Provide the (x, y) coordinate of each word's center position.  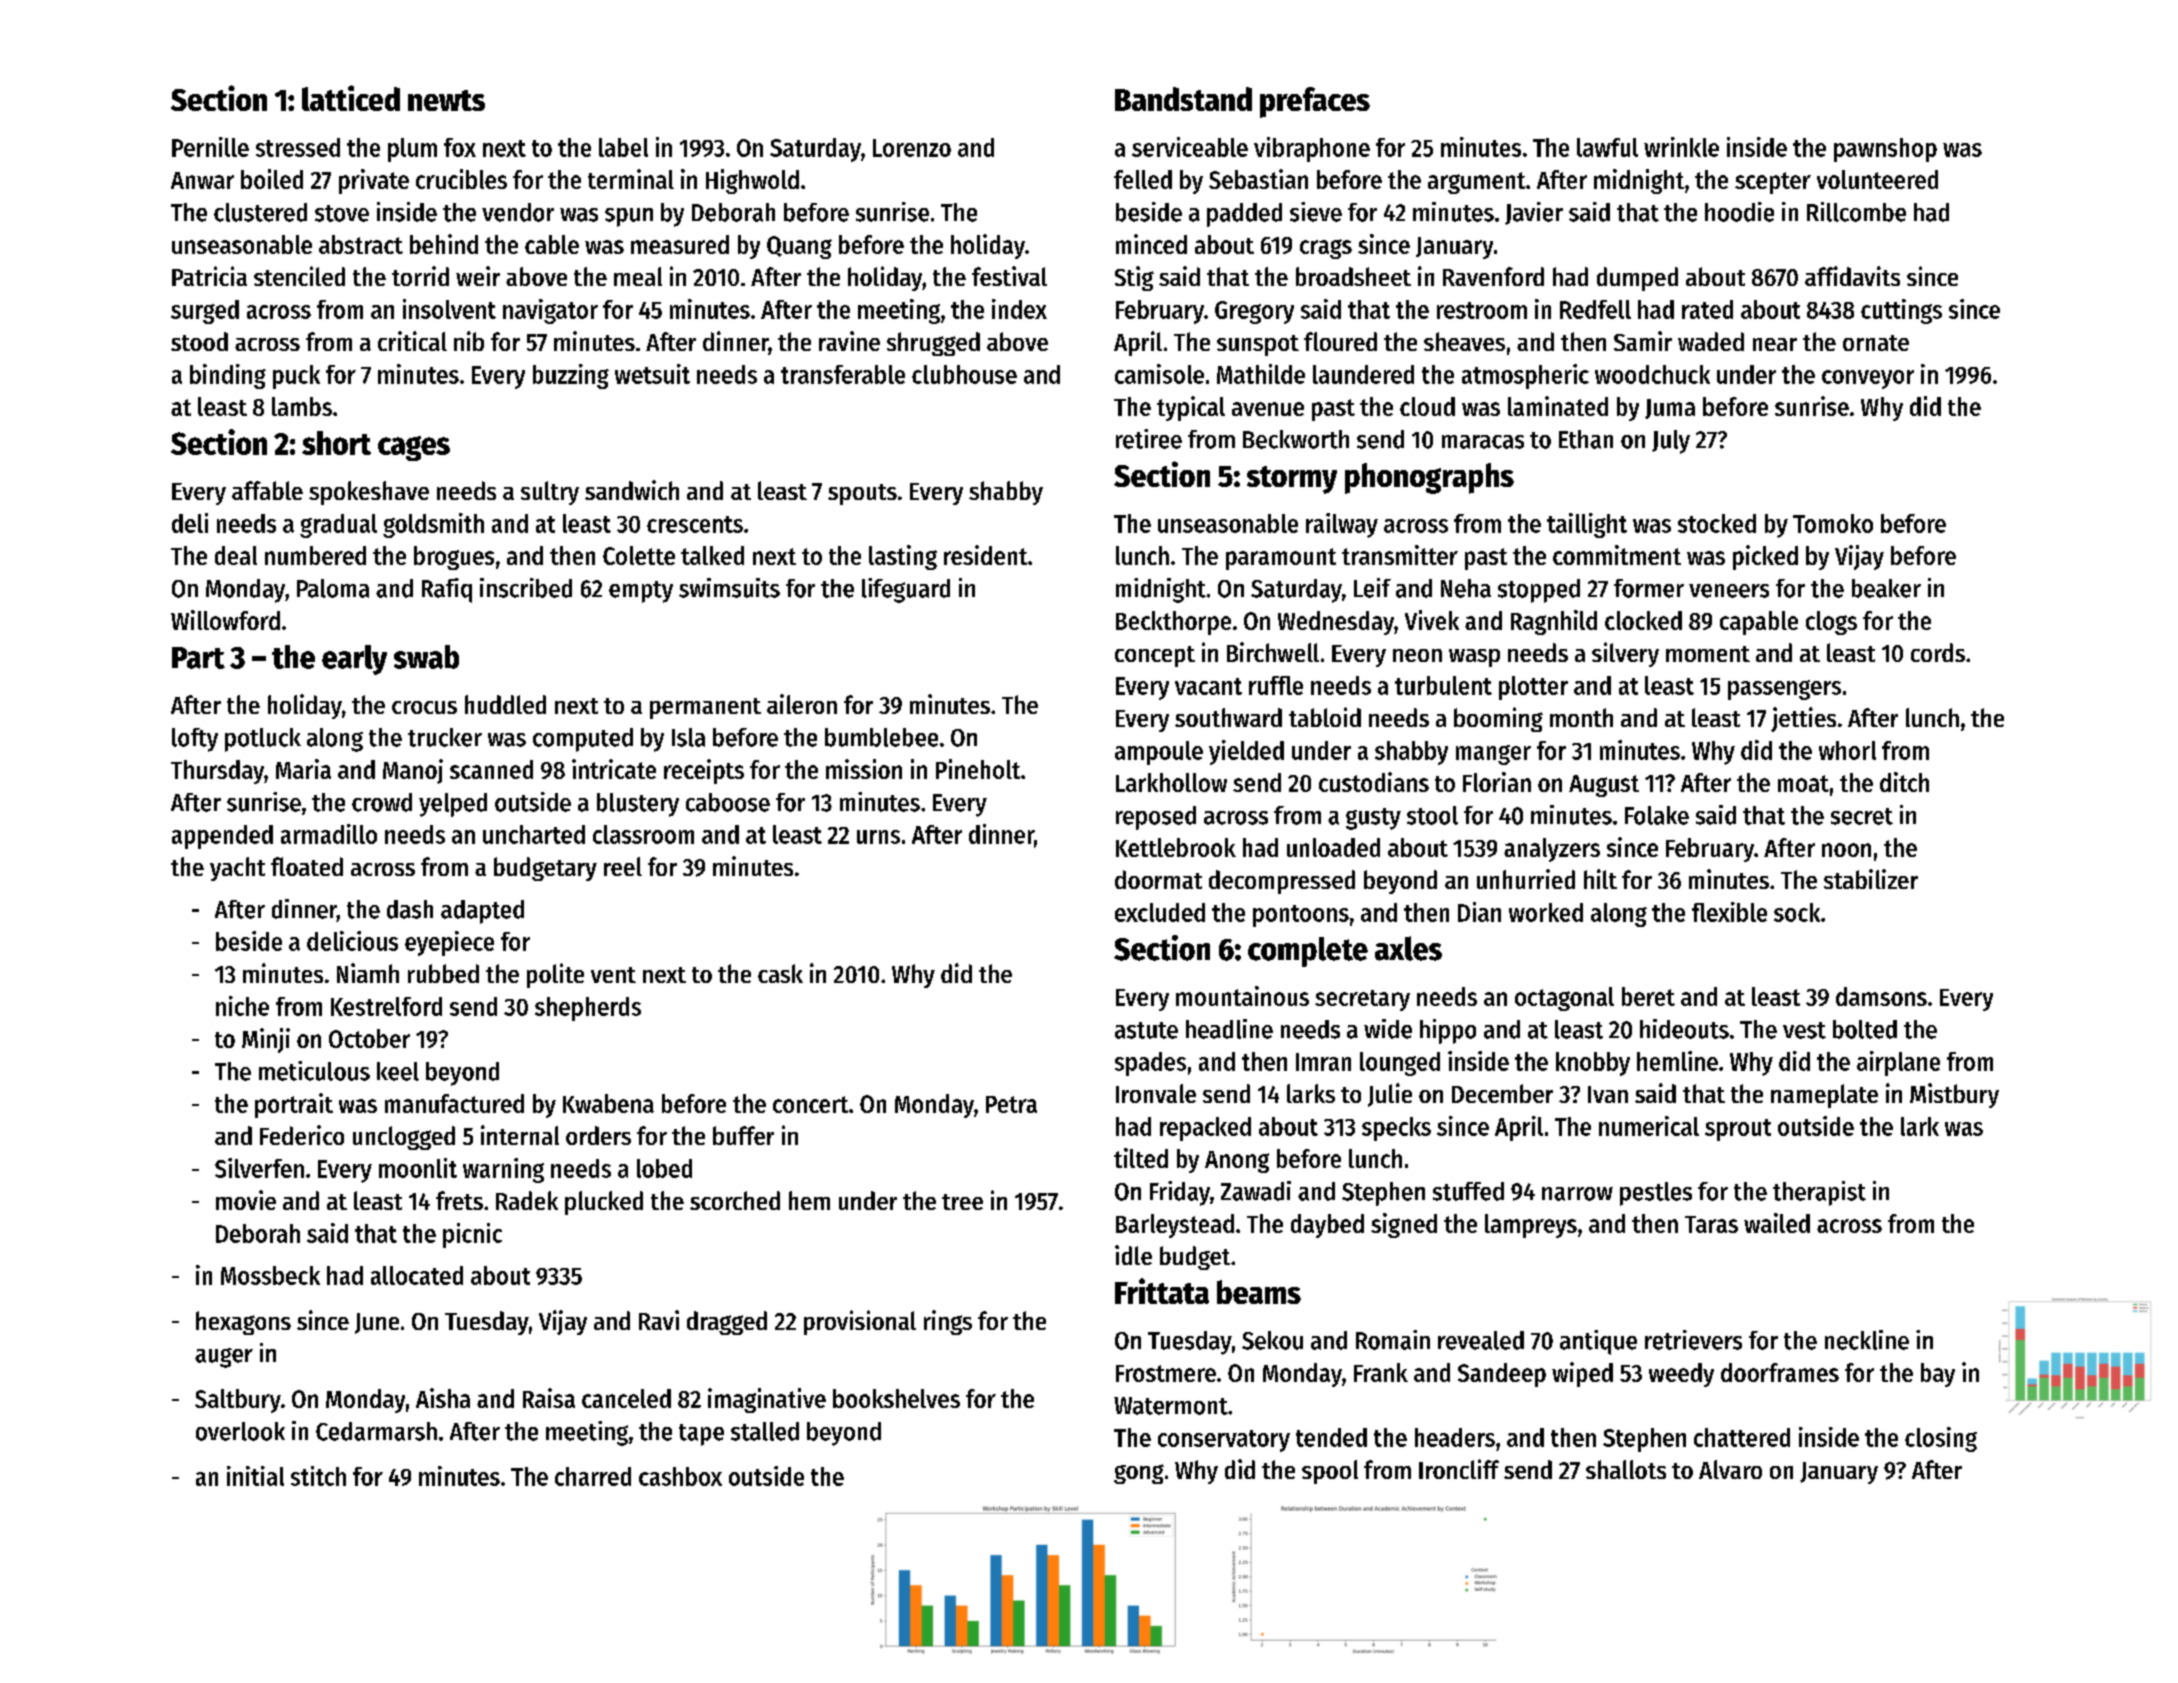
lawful (1607, 147)
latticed (351, 98)
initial (255, 1476)
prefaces (1315, 102)
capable (1759, 623)
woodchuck (1652, 374)
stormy (1292, 480)
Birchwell (1273, 652)
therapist (1819, 1193)
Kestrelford (386, 1006)
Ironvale (1156, 1093)
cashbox (680, 1476)
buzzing (571, 376)
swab (426, 657)
